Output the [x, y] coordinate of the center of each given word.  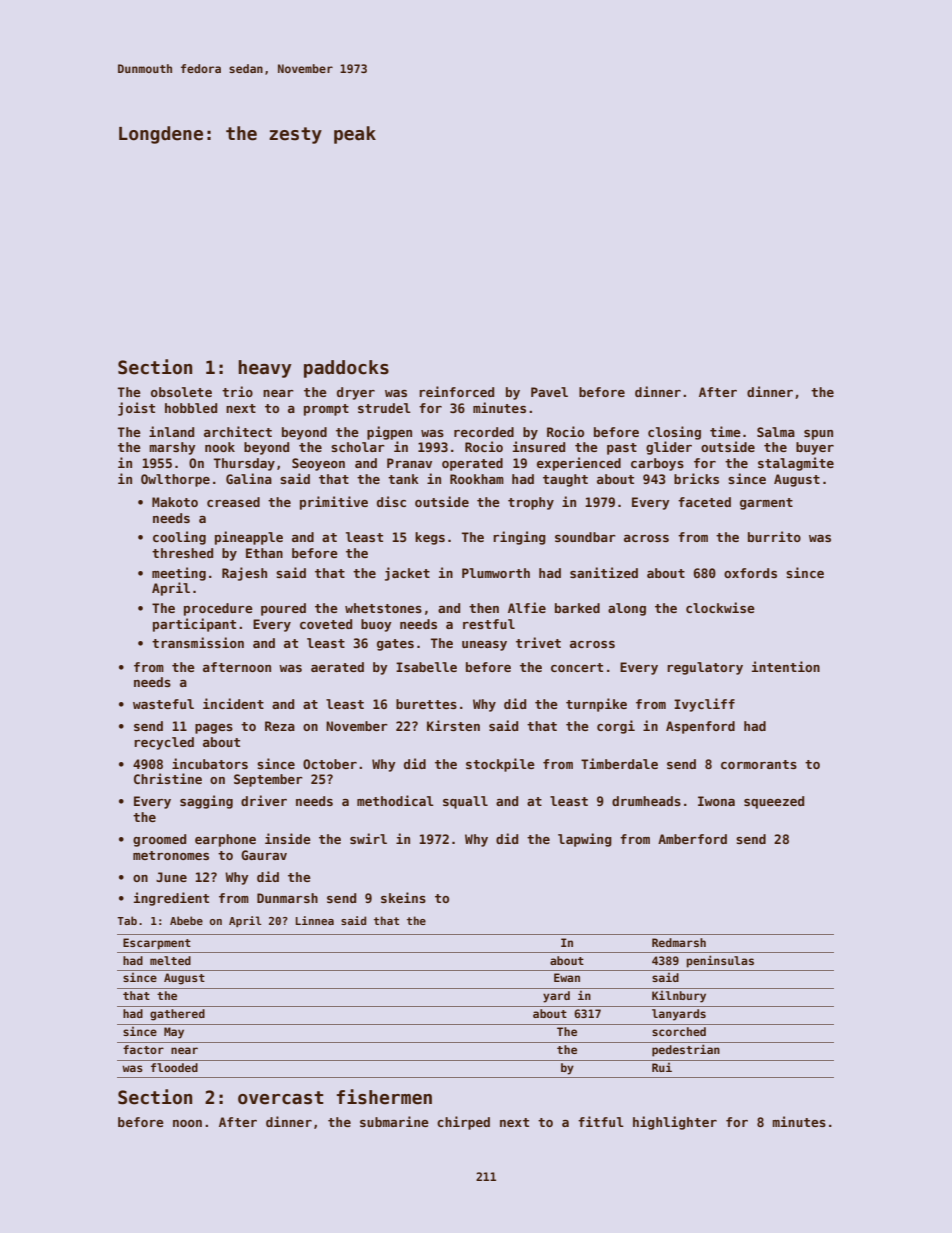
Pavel [549, 392]
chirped [463, 1123]
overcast [281, 1098]
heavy [265, 369]
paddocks [346, 369]
